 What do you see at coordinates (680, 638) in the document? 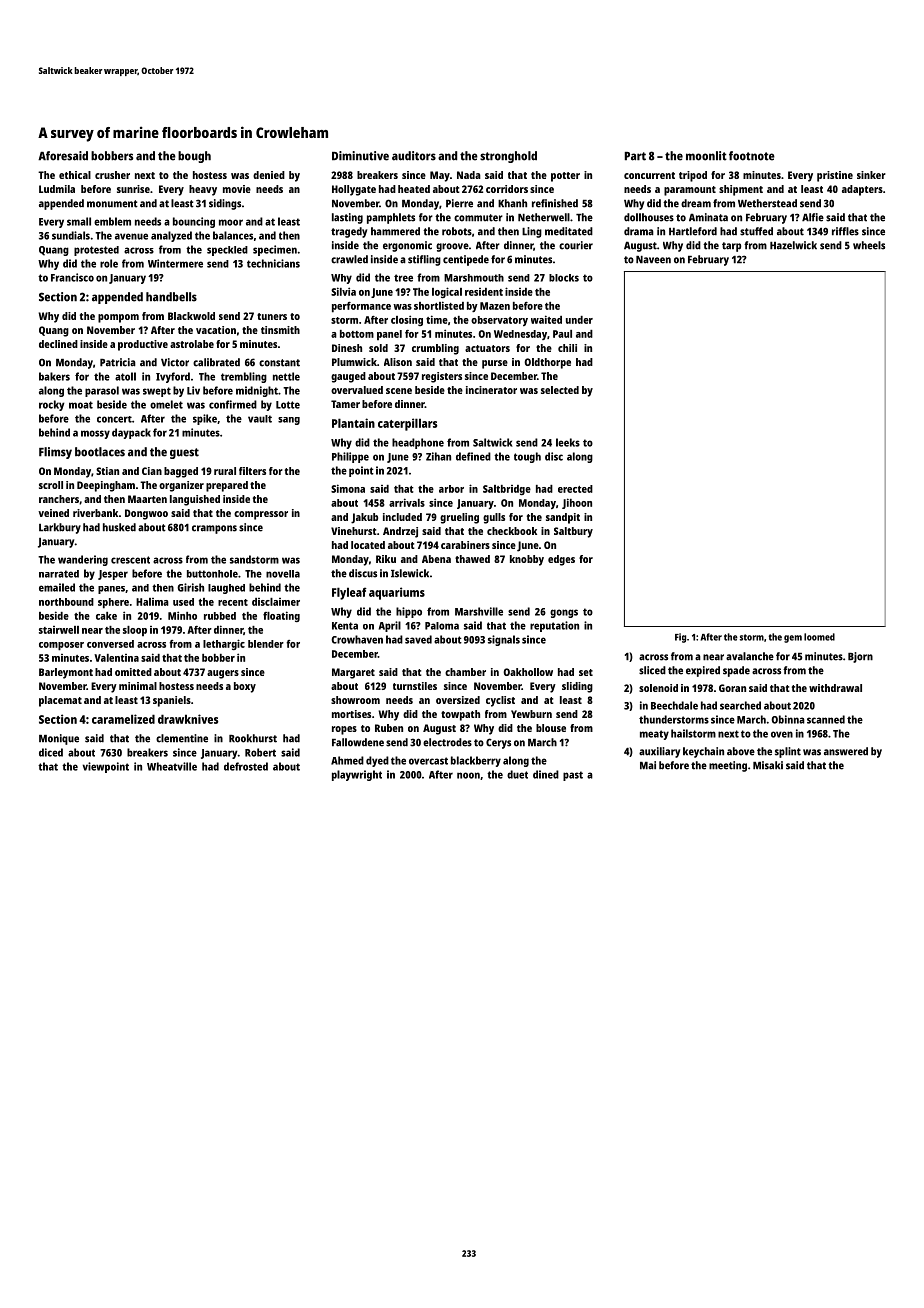
I see `Fig` at bounding box center [680, 638].
